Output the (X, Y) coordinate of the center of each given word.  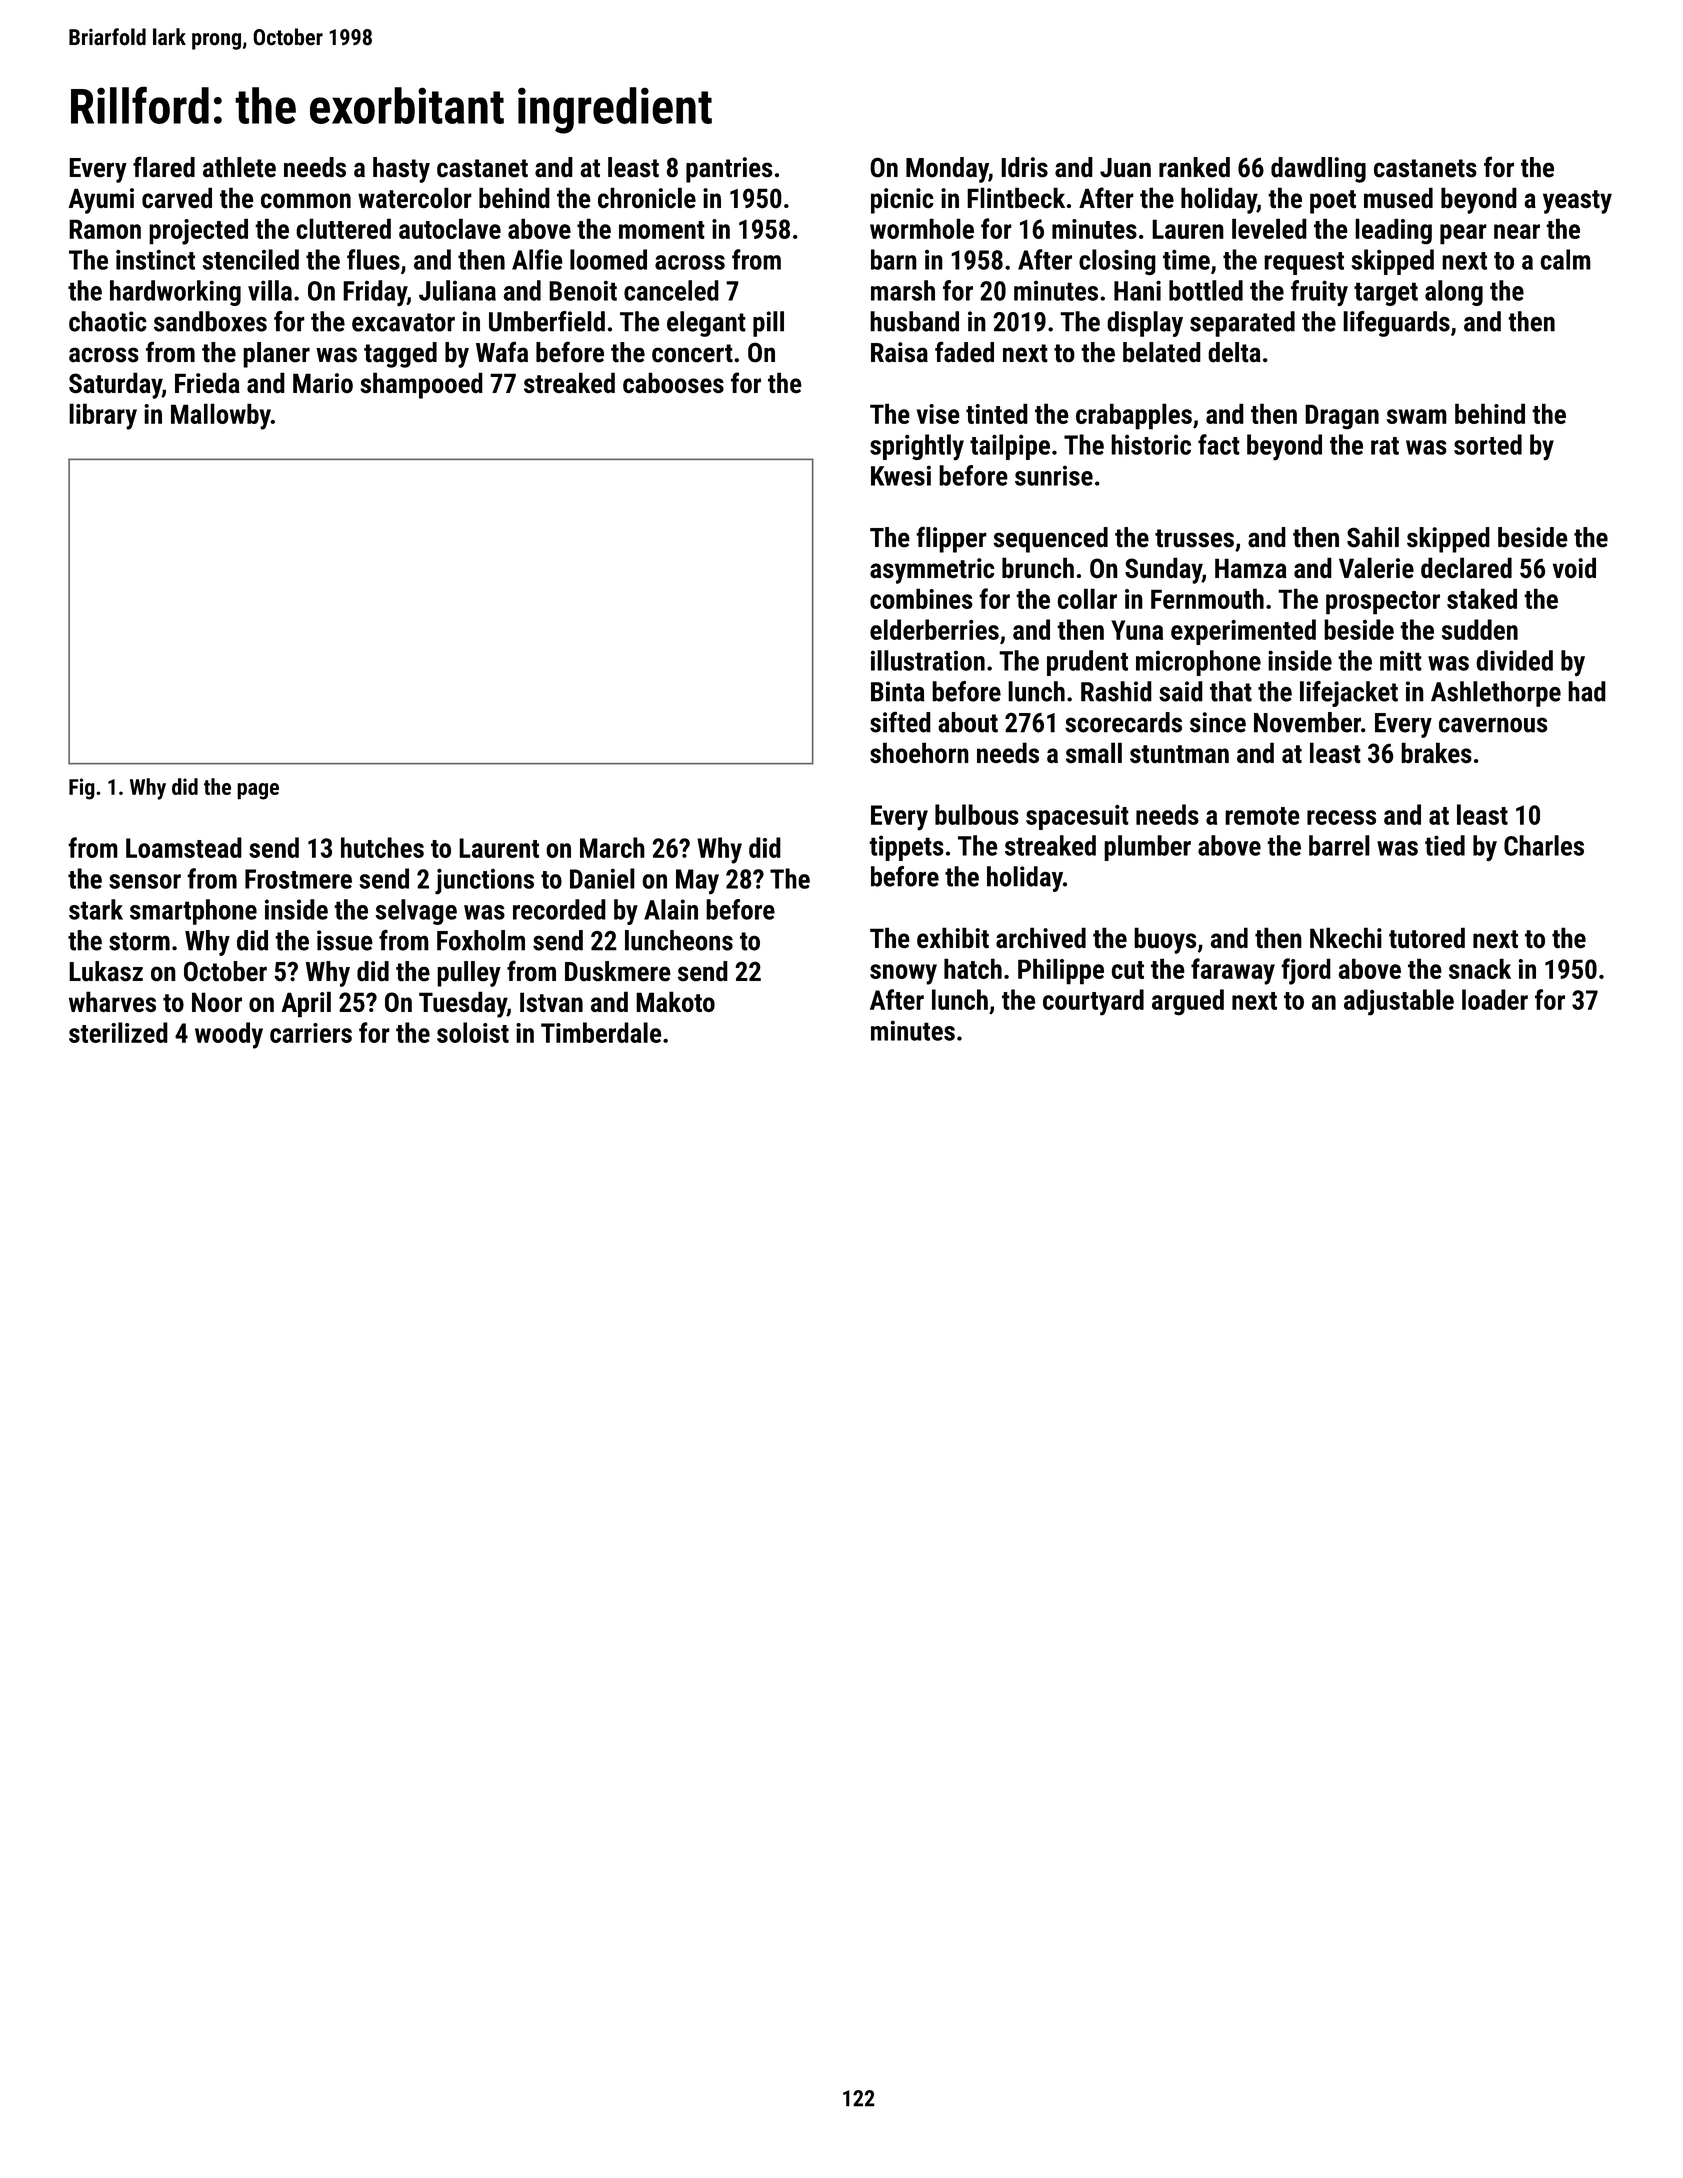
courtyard (1093, 1002)
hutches (382, 847)
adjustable (1399, 1002)
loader (1495, 999)
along (1454, 293)
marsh (903, 290)
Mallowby (221, 416)
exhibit (953, 938)
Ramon (105, 229)
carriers (311, 1033)
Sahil (1373, 537)
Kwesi (901, 475)
